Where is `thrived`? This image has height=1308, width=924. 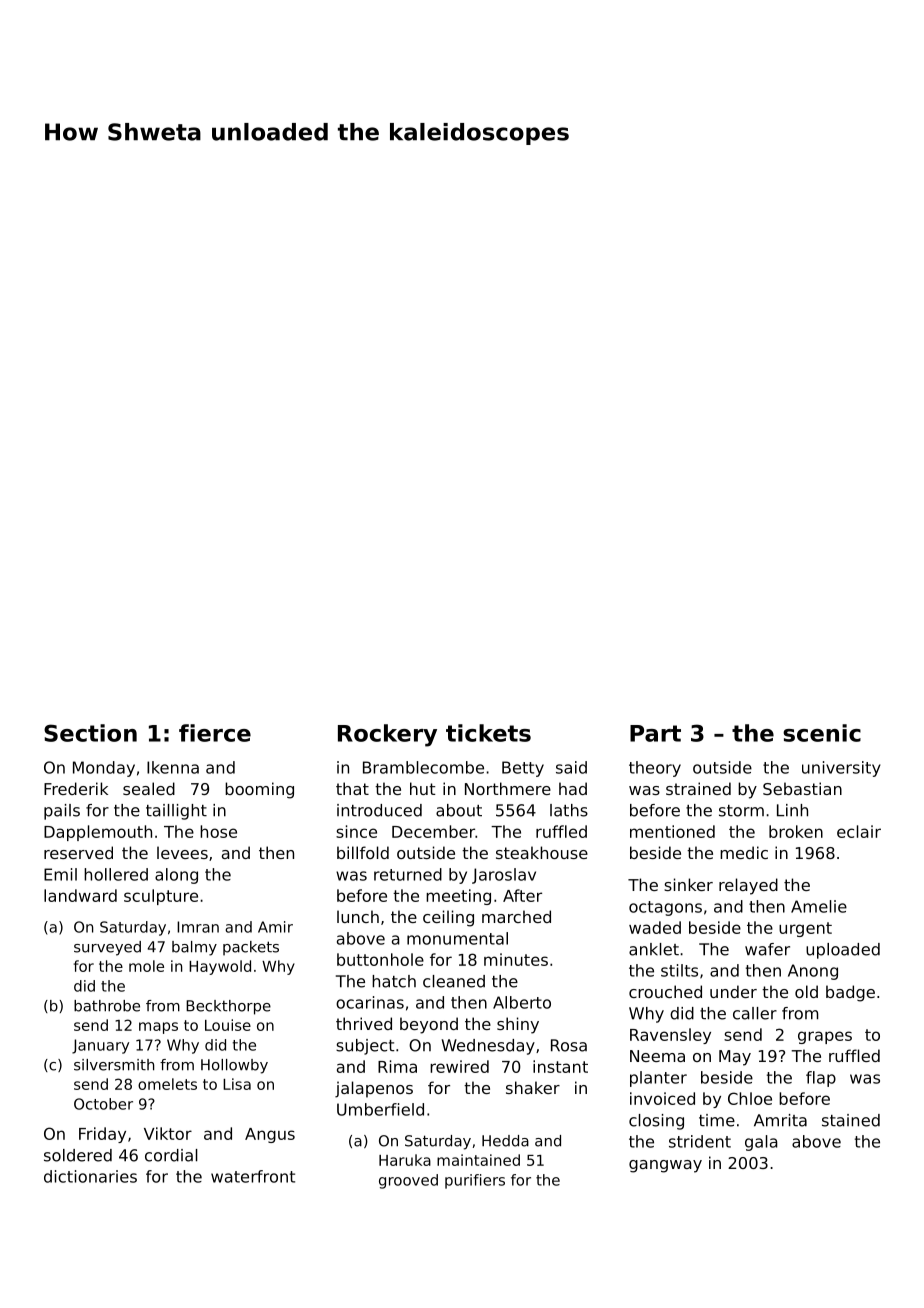
thrived is located at coordinates (364, 1023).
